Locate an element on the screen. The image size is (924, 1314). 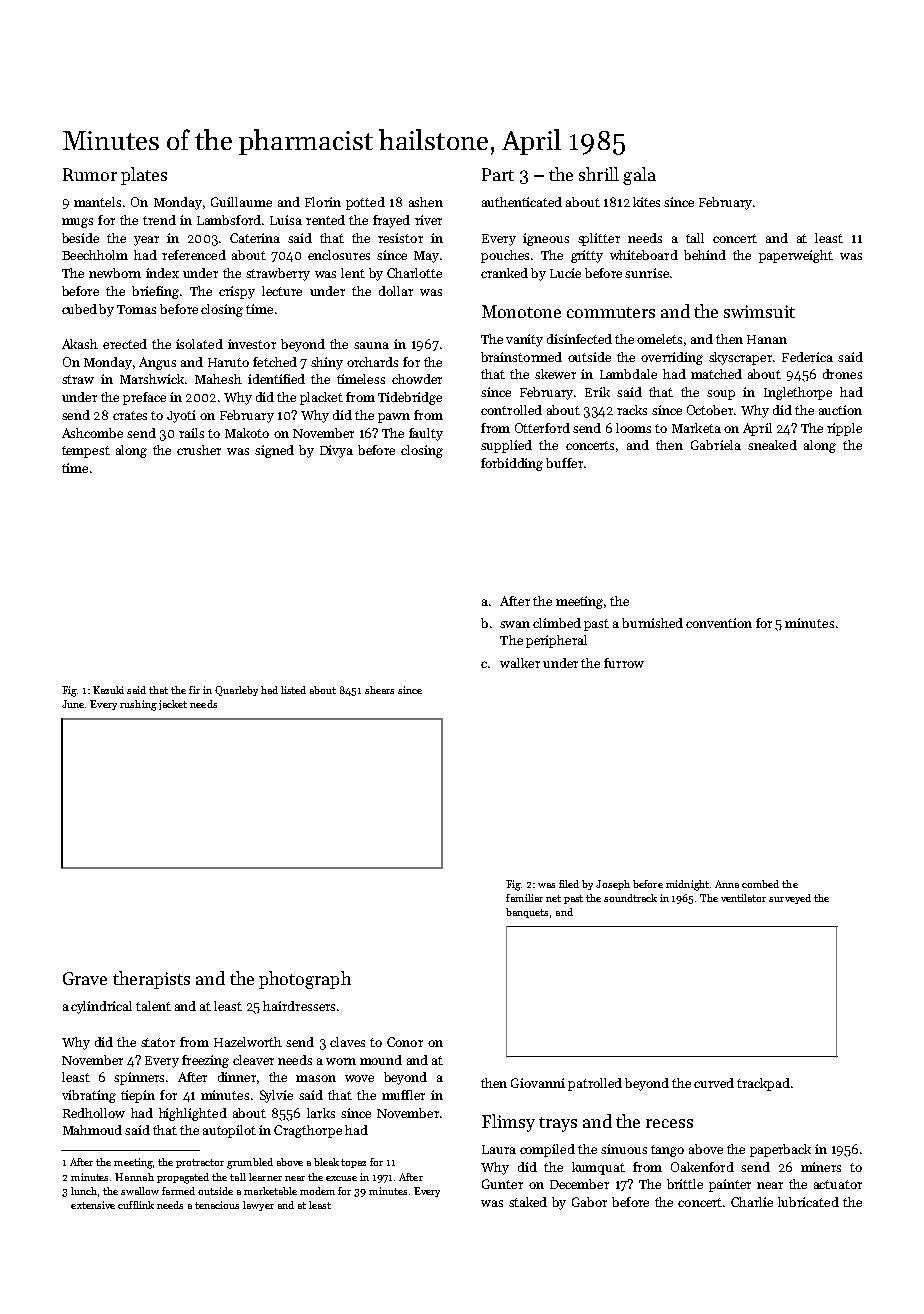
furrow is located at coordinates (624, 663).
